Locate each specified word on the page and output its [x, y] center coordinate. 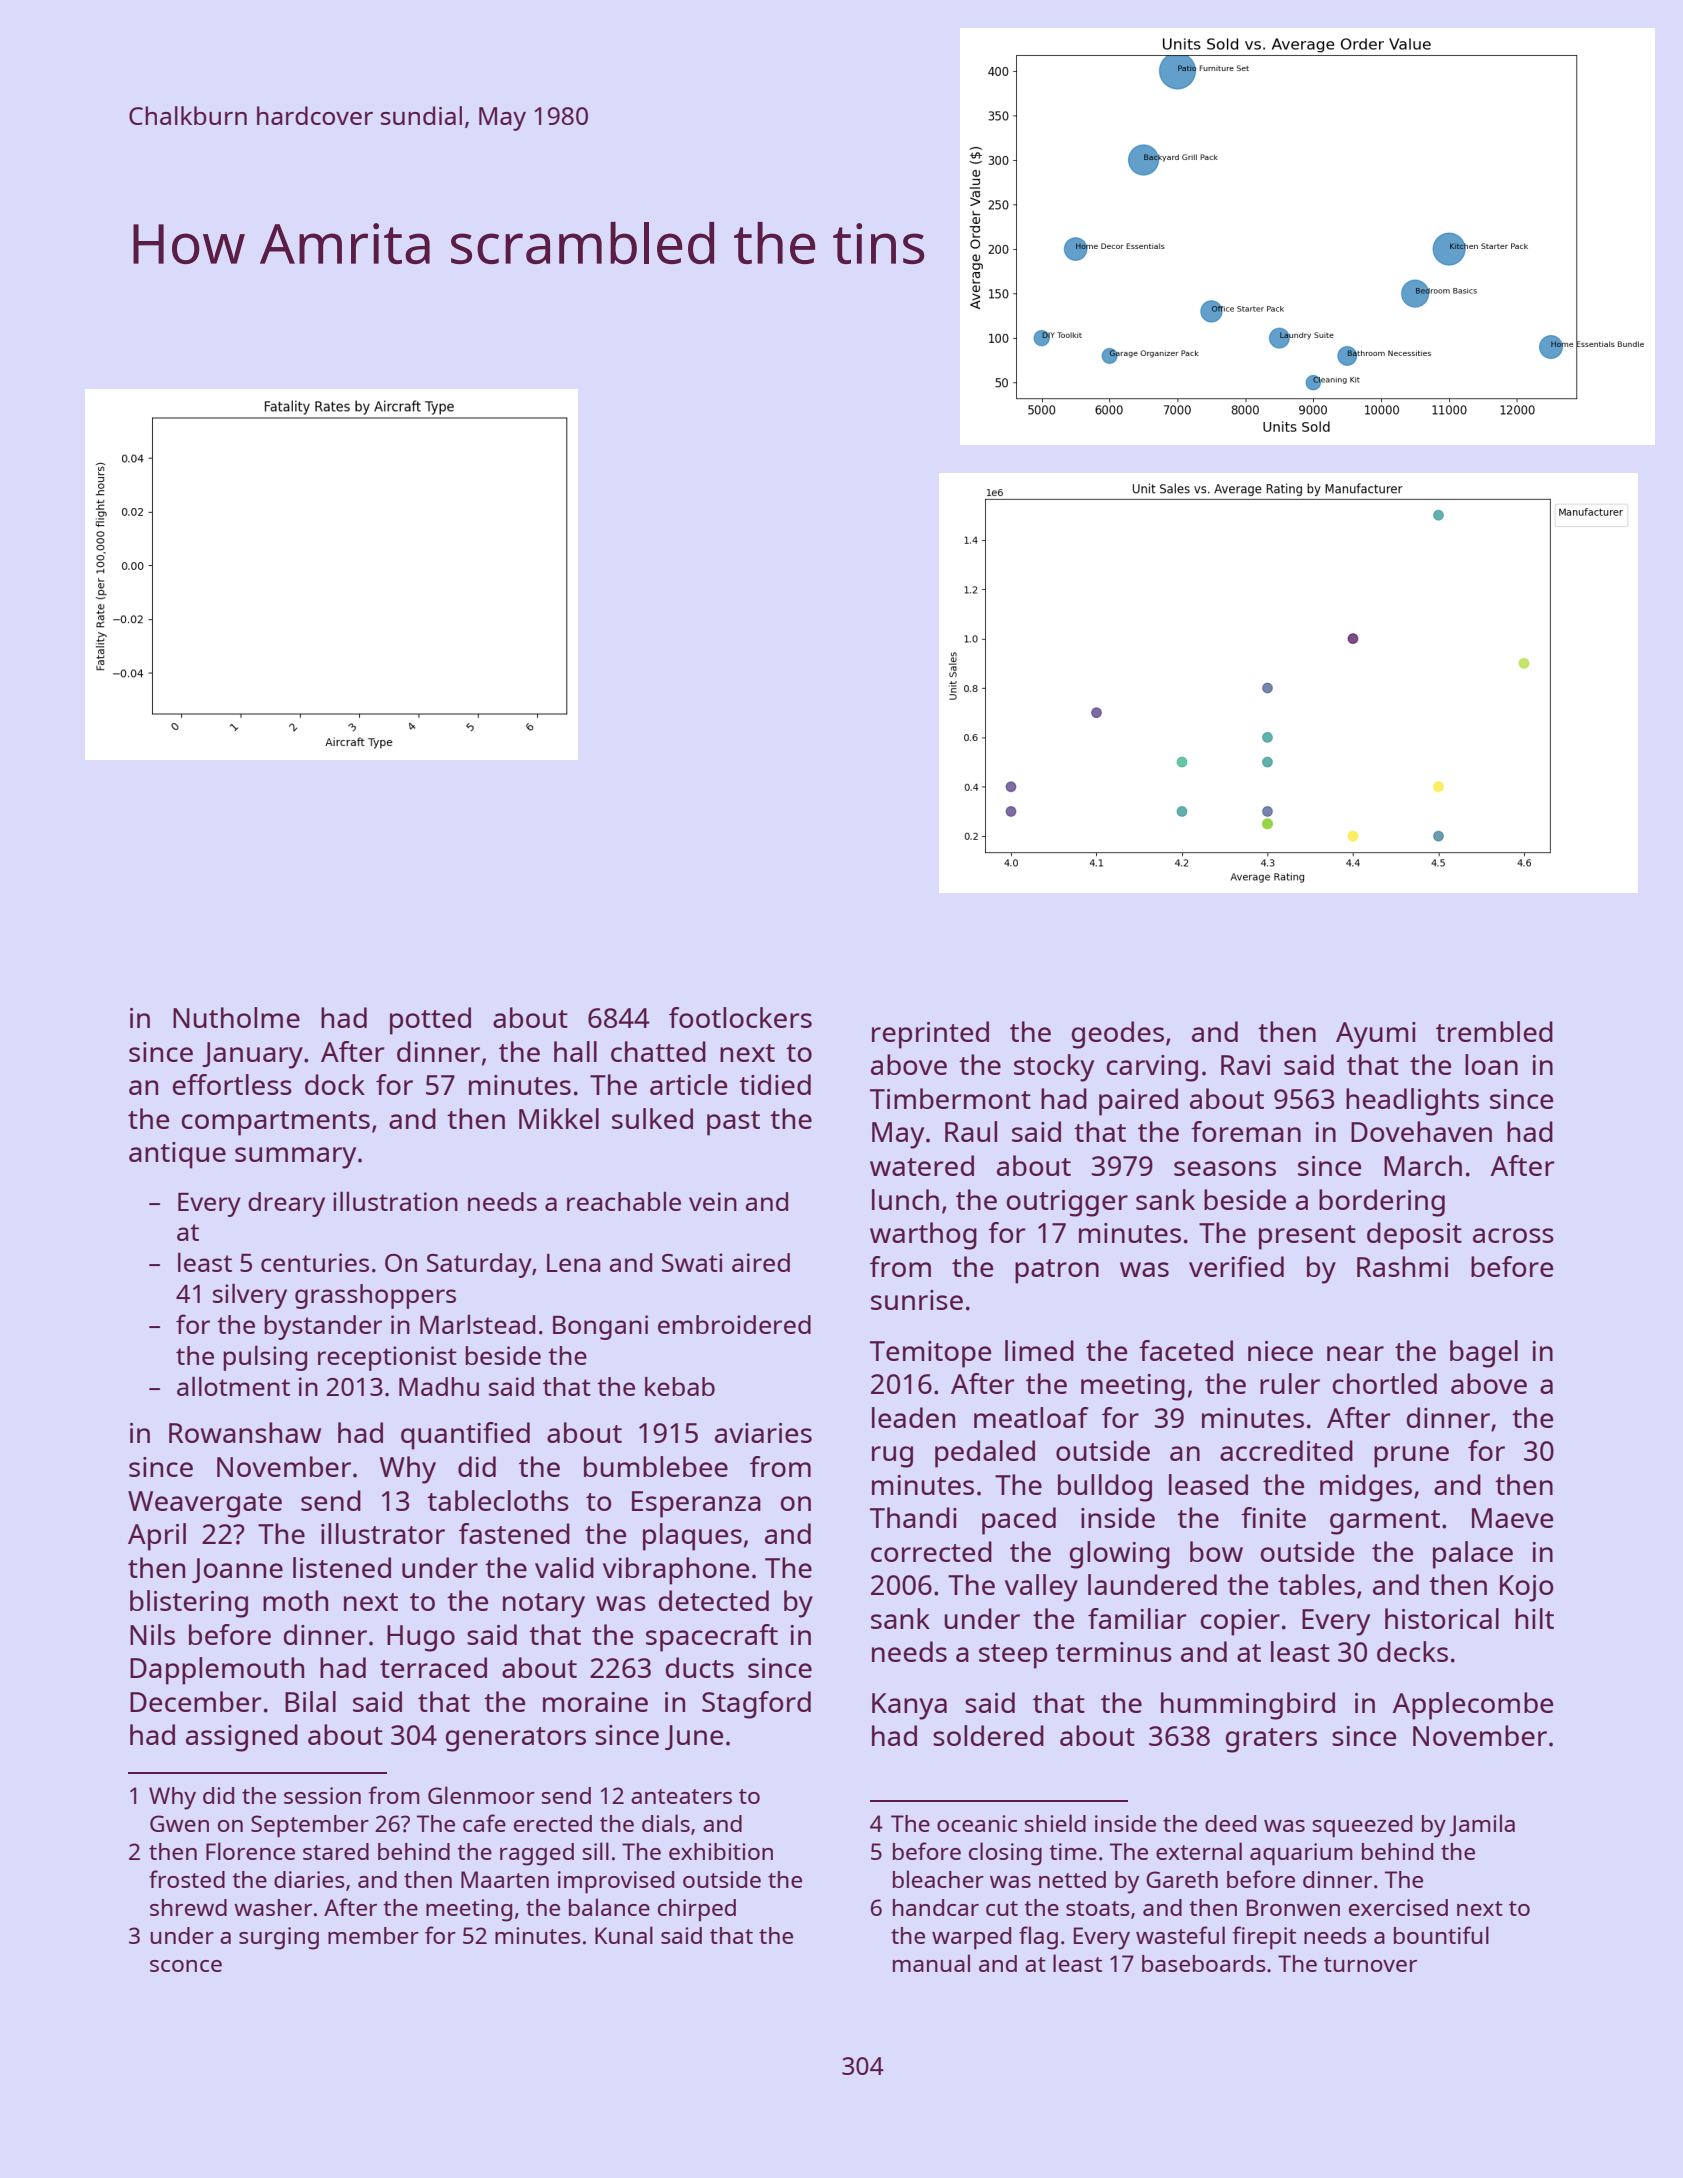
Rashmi [1402, 1266]
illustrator [383, 1533]
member [373, 1935]
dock [335, 1084]
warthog [923, 1236]
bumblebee [656, 1466]
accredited [1286, 1450]
